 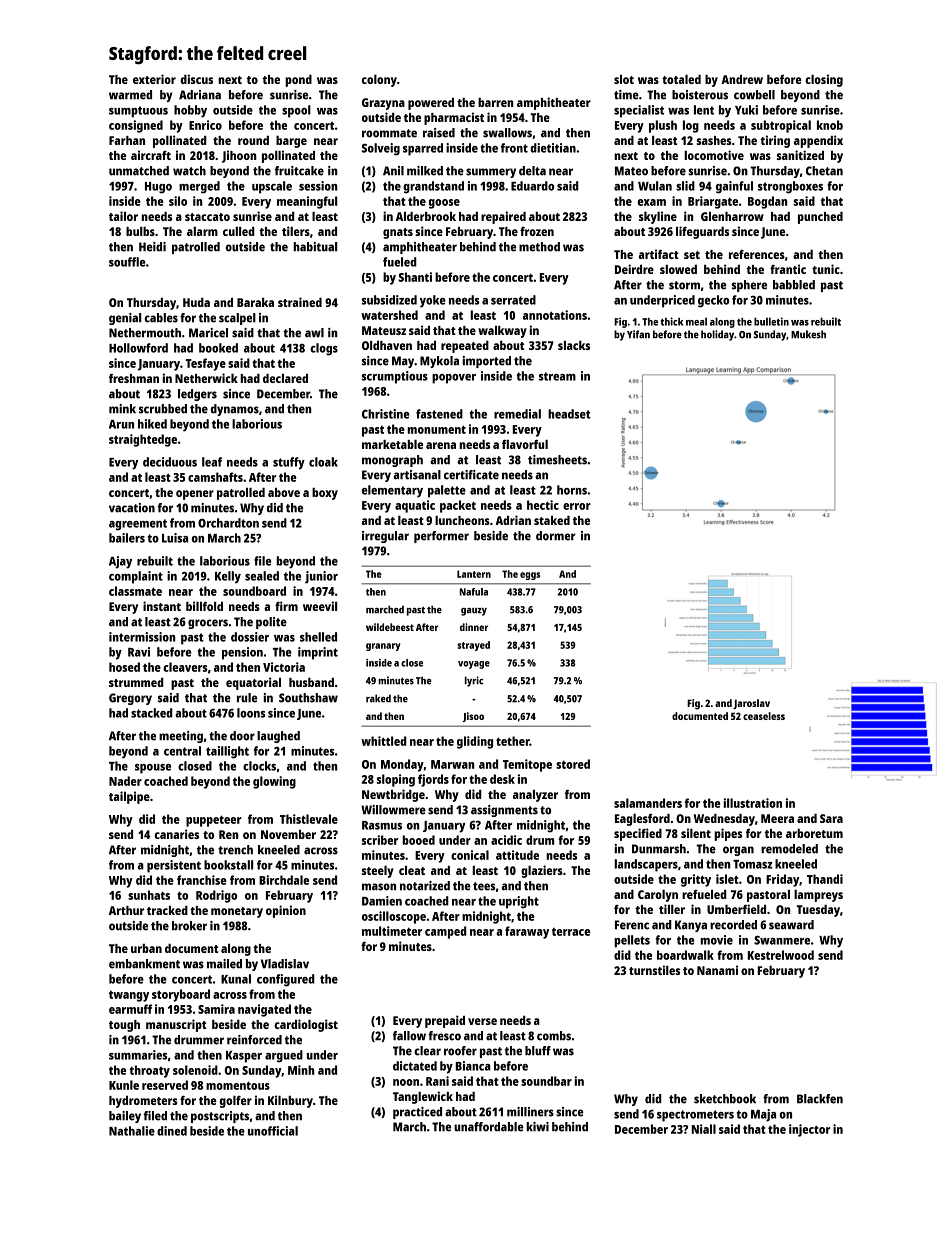 I want to click on dined, so click(x=172, y=1131).
